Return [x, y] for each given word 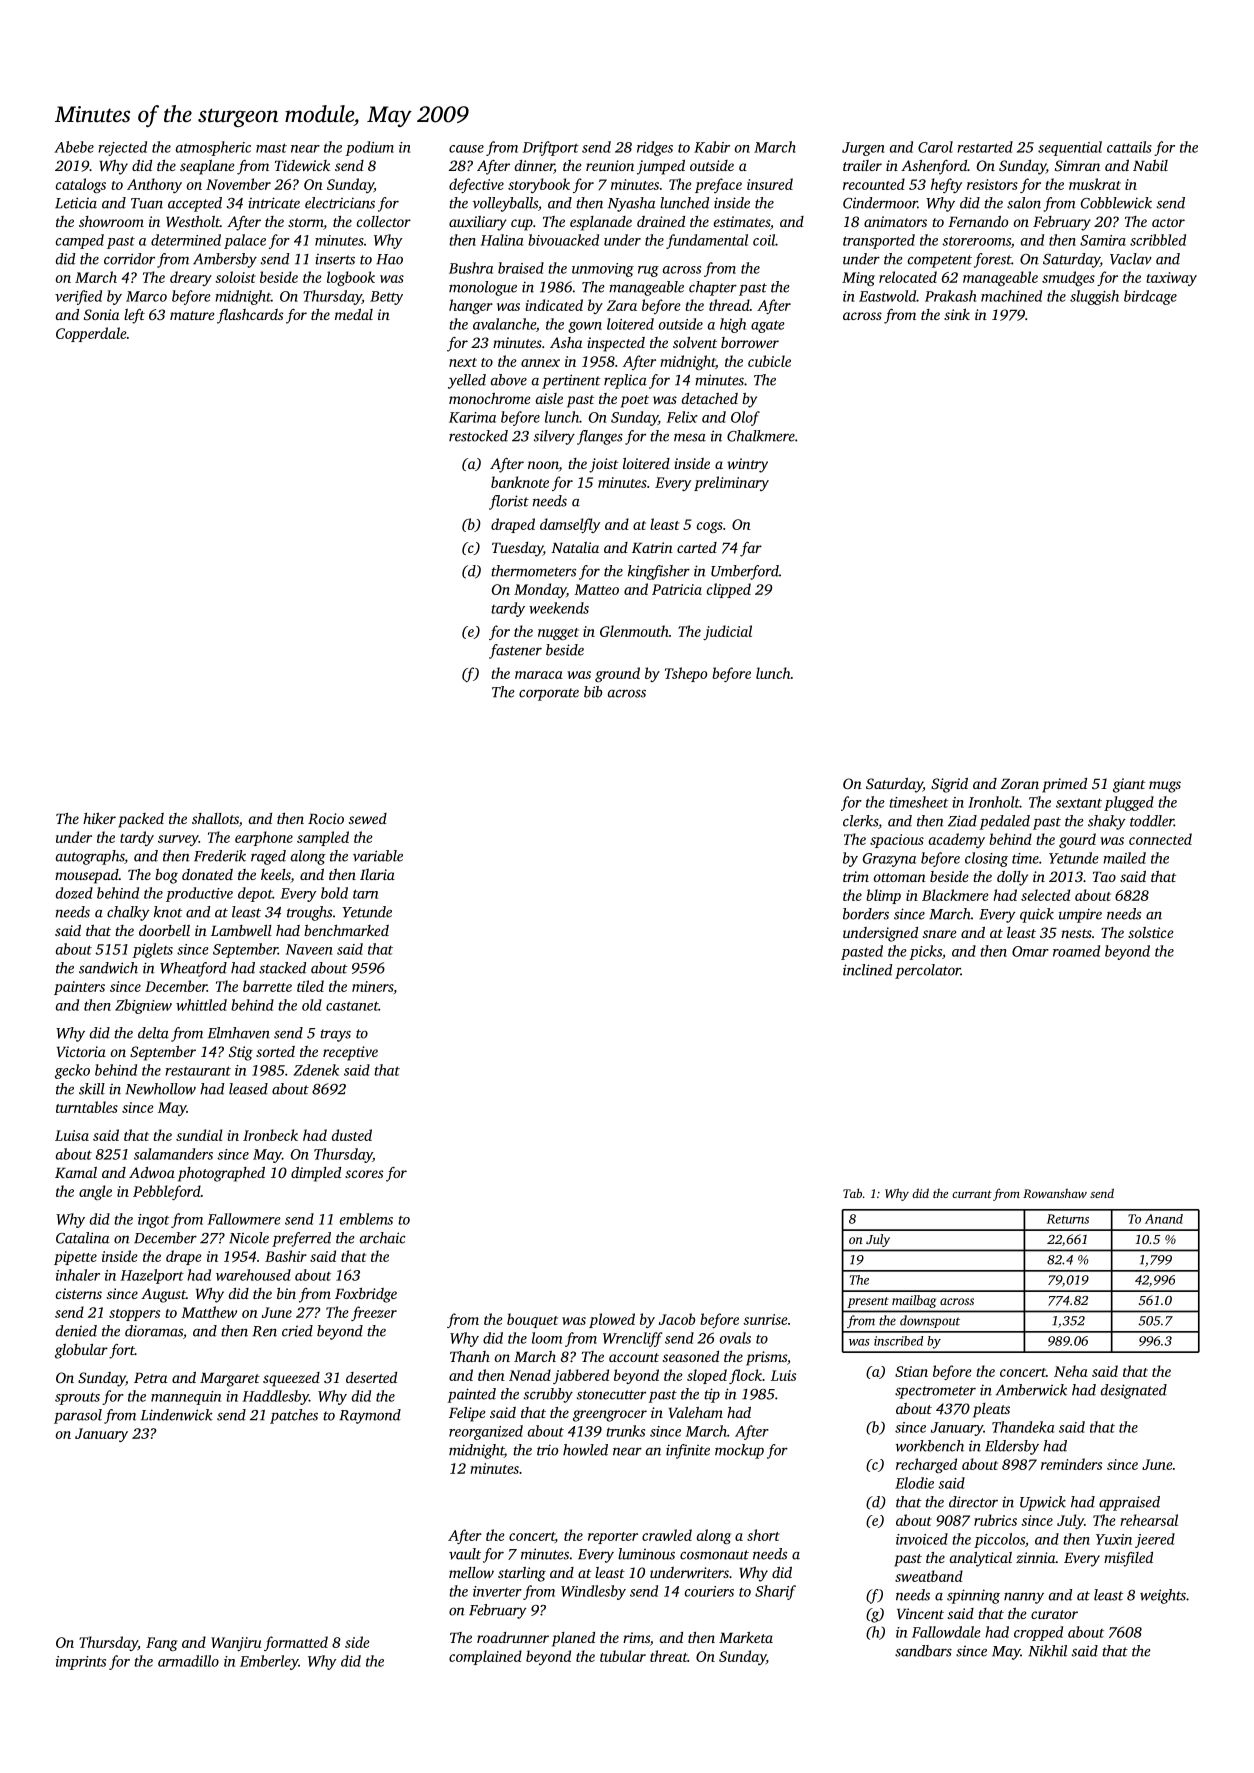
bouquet [532, 1320]
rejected [122, 148]
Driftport [551, 148]
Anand [1164, 1219]
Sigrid [949, 785]
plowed [612, 1320]
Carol [935, 147]
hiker [99, 818]
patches [294, 1416]
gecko [72, 1071]
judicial [727, 632]
